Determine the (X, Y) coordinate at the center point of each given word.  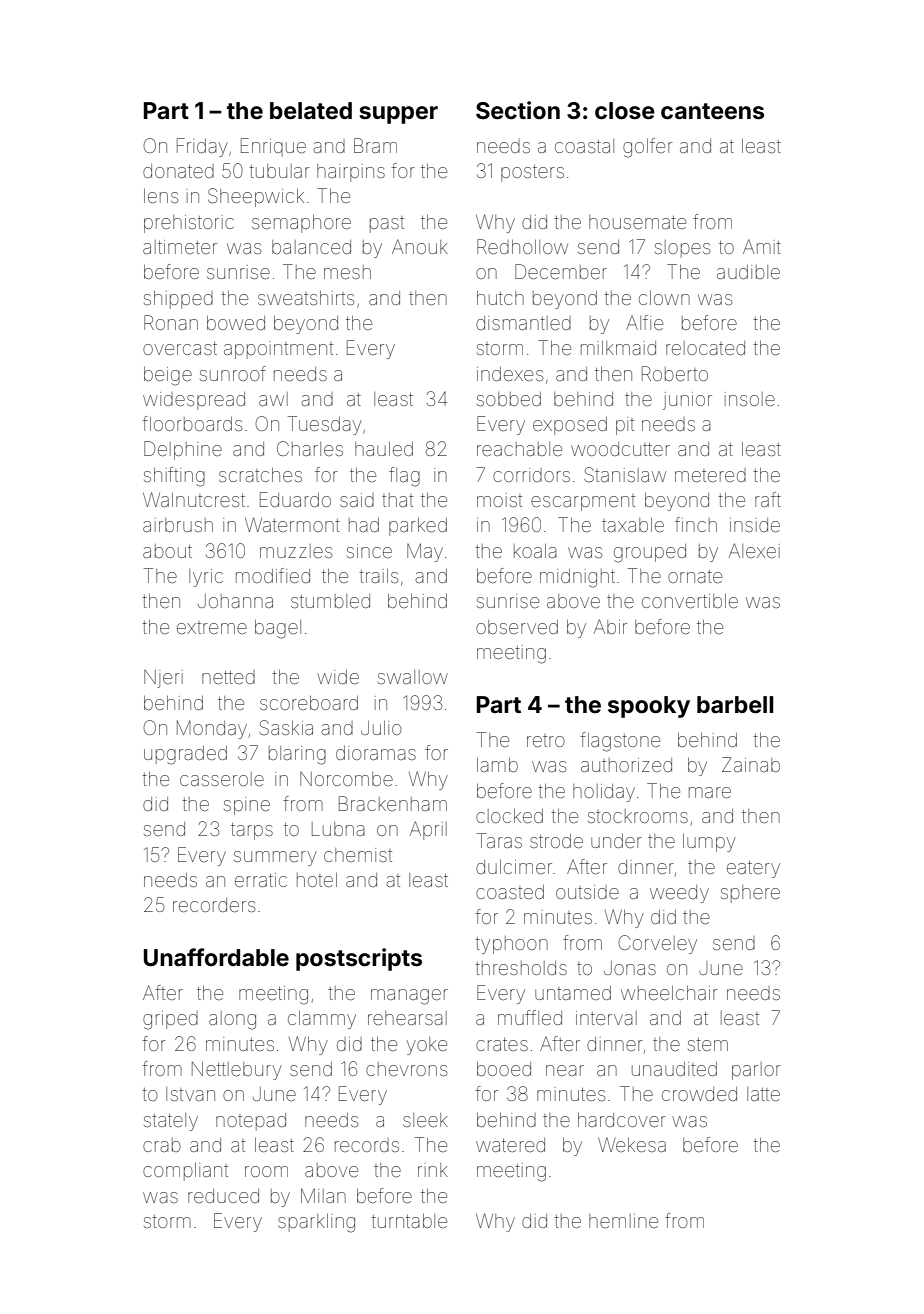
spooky (649, 707)
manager (409, 997)
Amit (762, 246)
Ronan (171, 322)
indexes (510, 374)
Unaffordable (216, 957)
